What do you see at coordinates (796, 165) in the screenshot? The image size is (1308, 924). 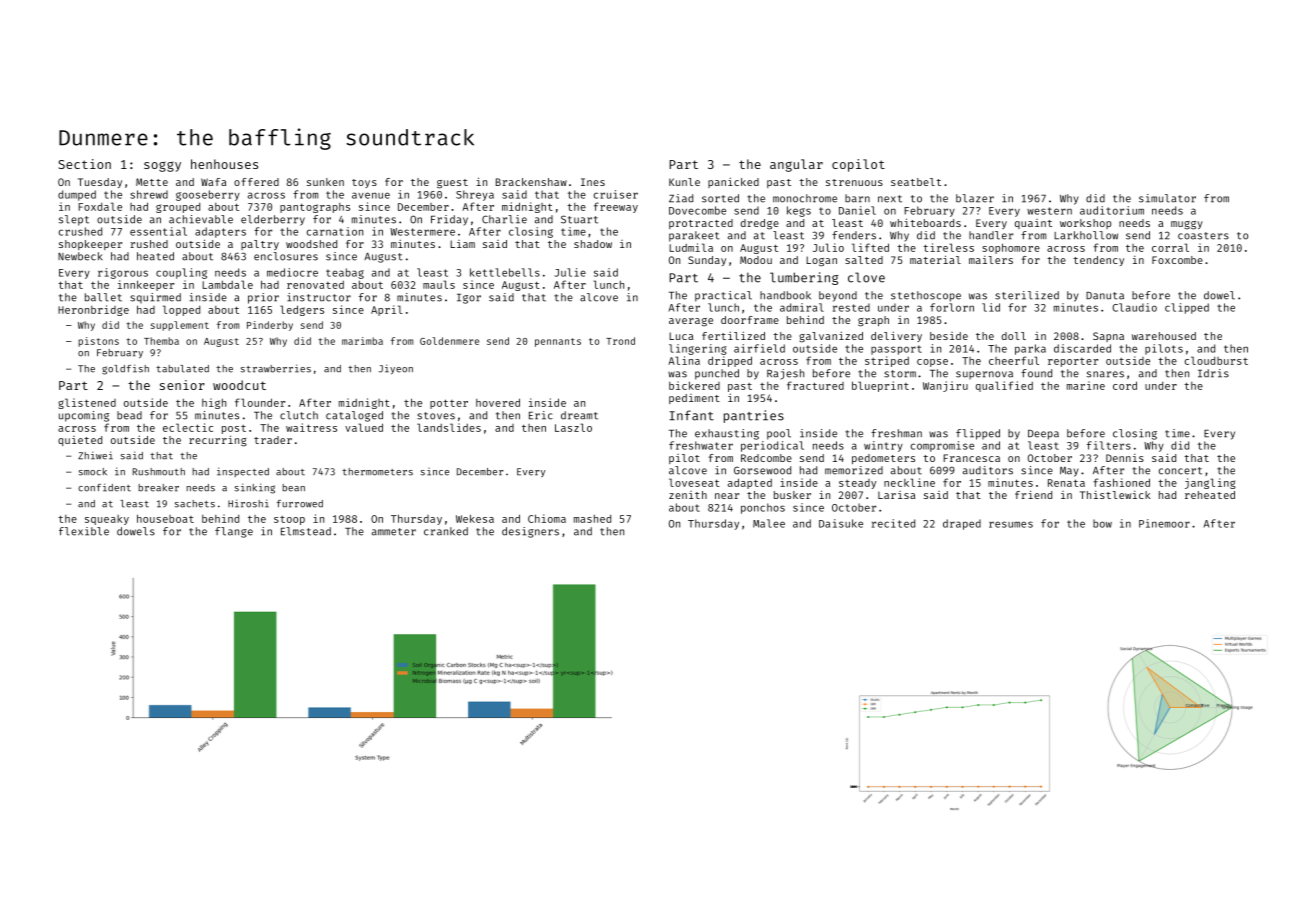 I see `angular` at bounding box center [796, 165].
